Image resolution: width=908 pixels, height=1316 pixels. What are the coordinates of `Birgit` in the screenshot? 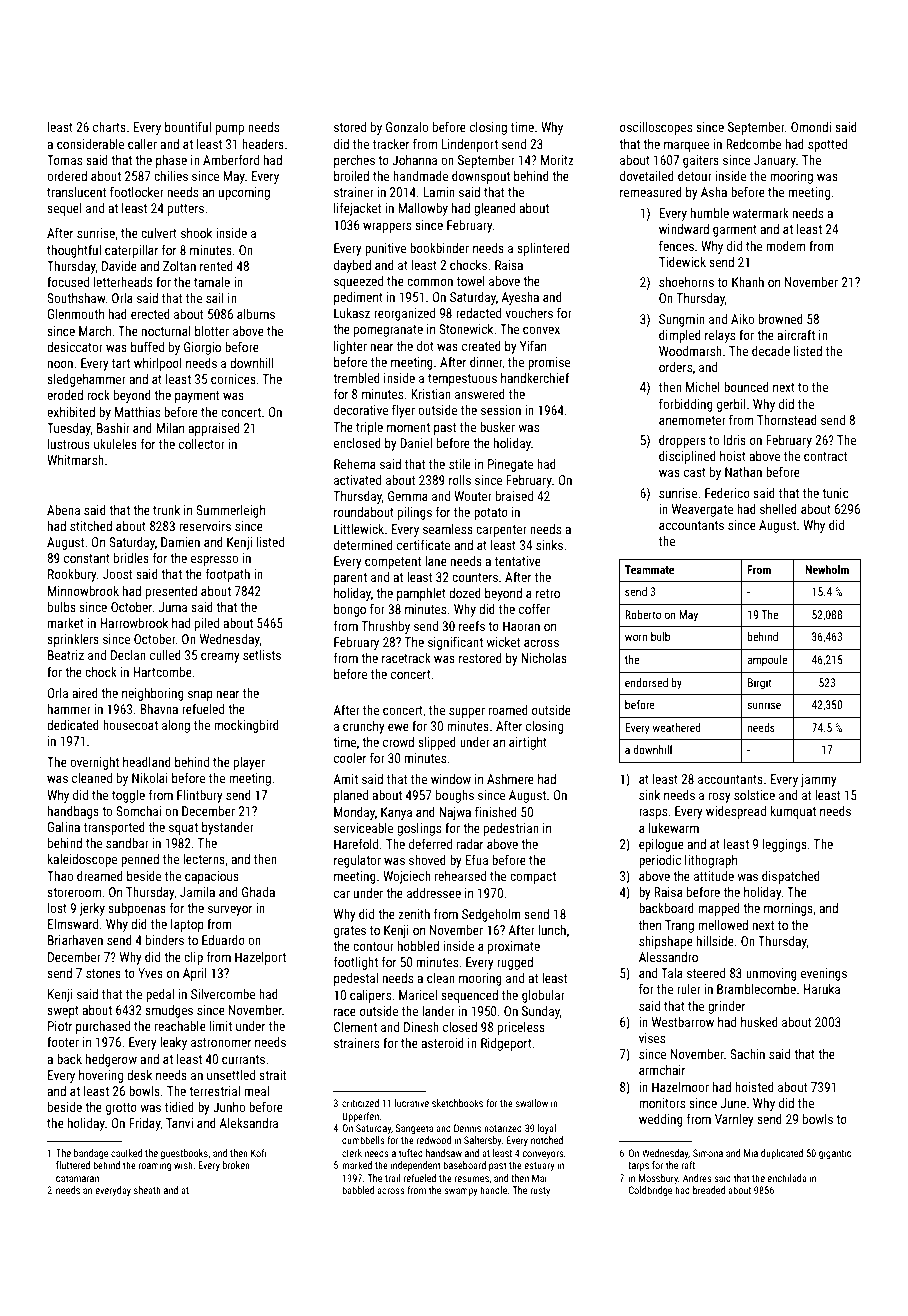 It's located at (760, 684).
